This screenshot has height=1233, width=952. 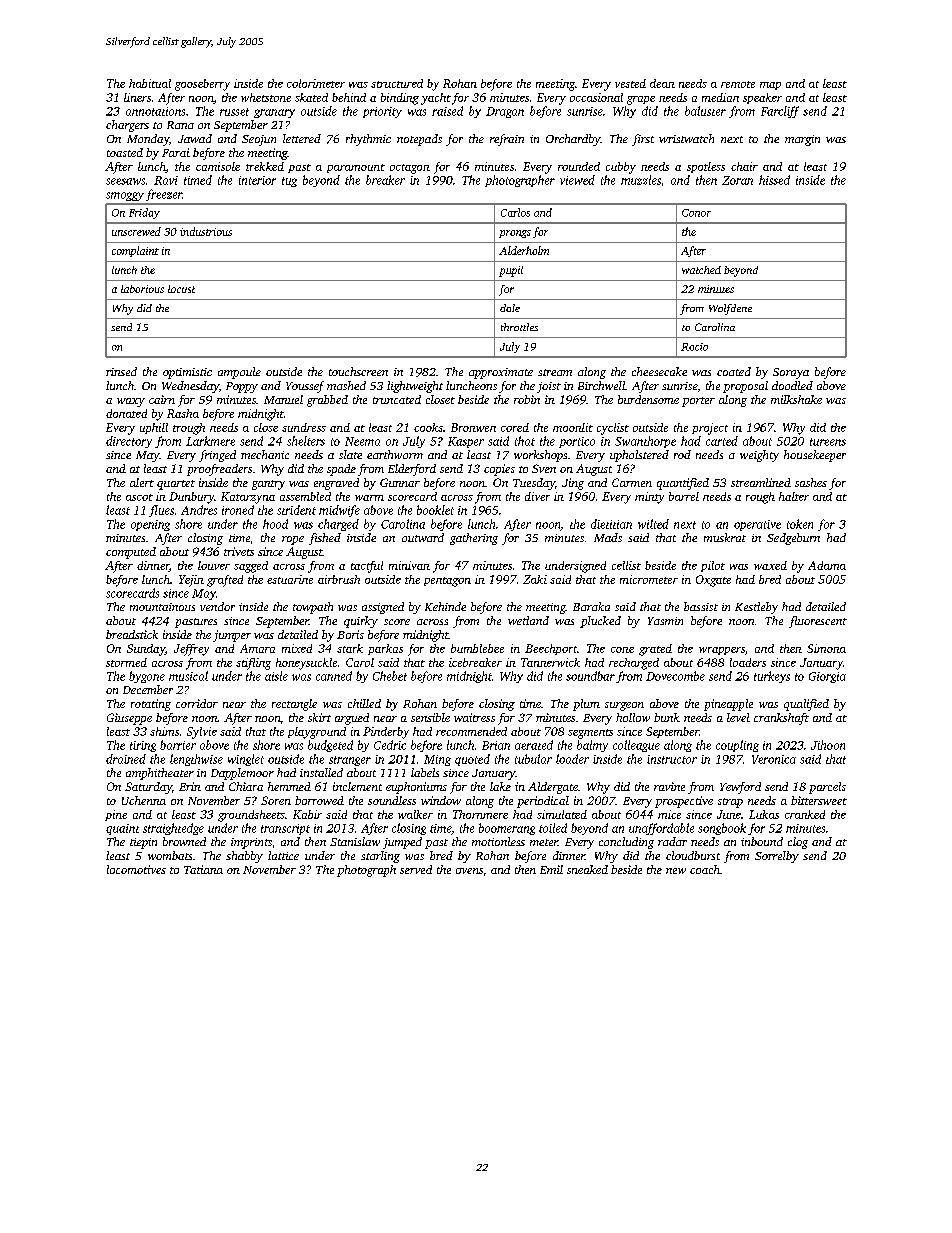 What do you see at coordinates (203, 869) in the screenshot?
I see `Tatiana` at bounding box center [203, 869].
